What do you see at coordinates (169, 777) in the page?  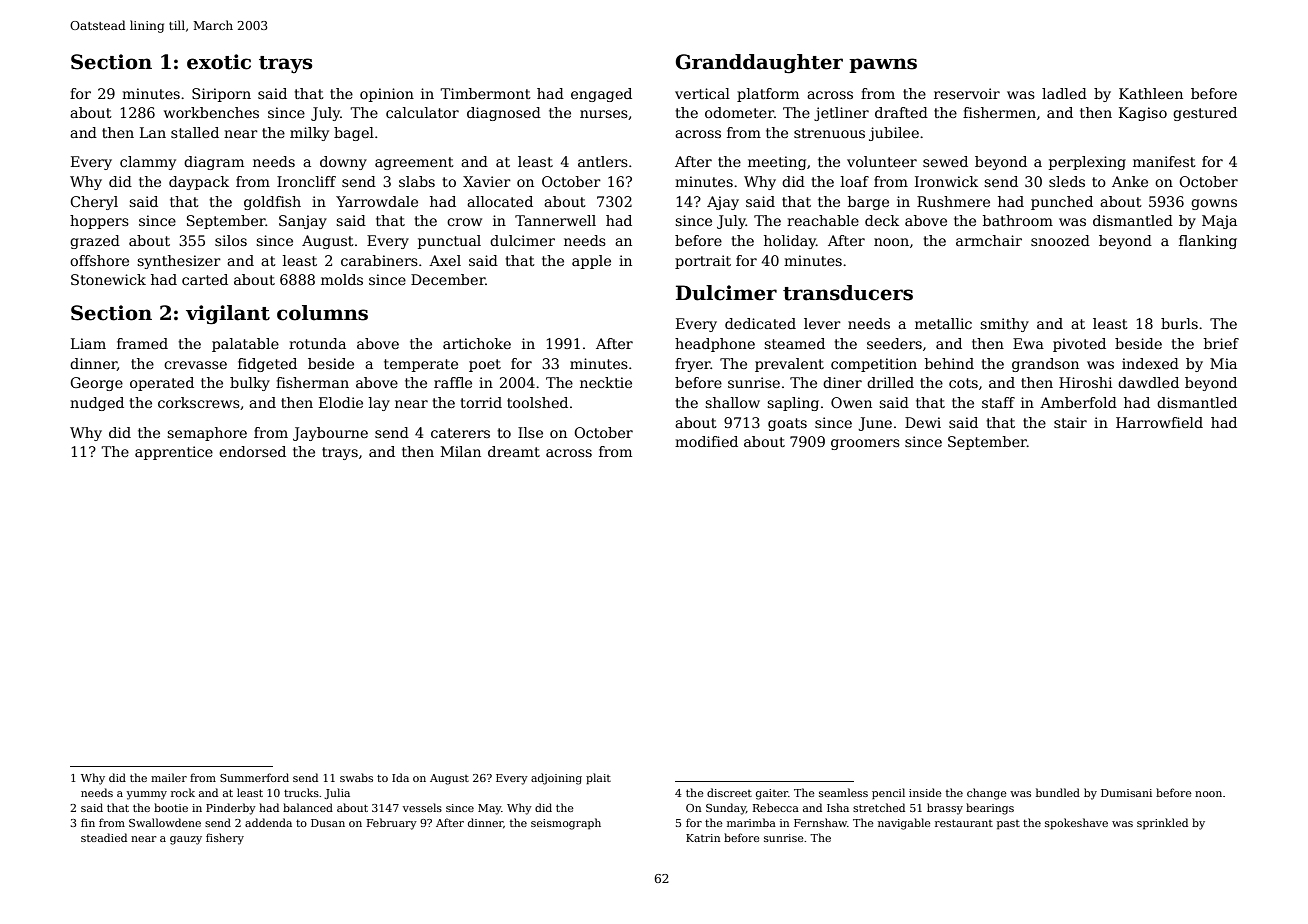 I see `mailer` at bounding box center [169, 777].
